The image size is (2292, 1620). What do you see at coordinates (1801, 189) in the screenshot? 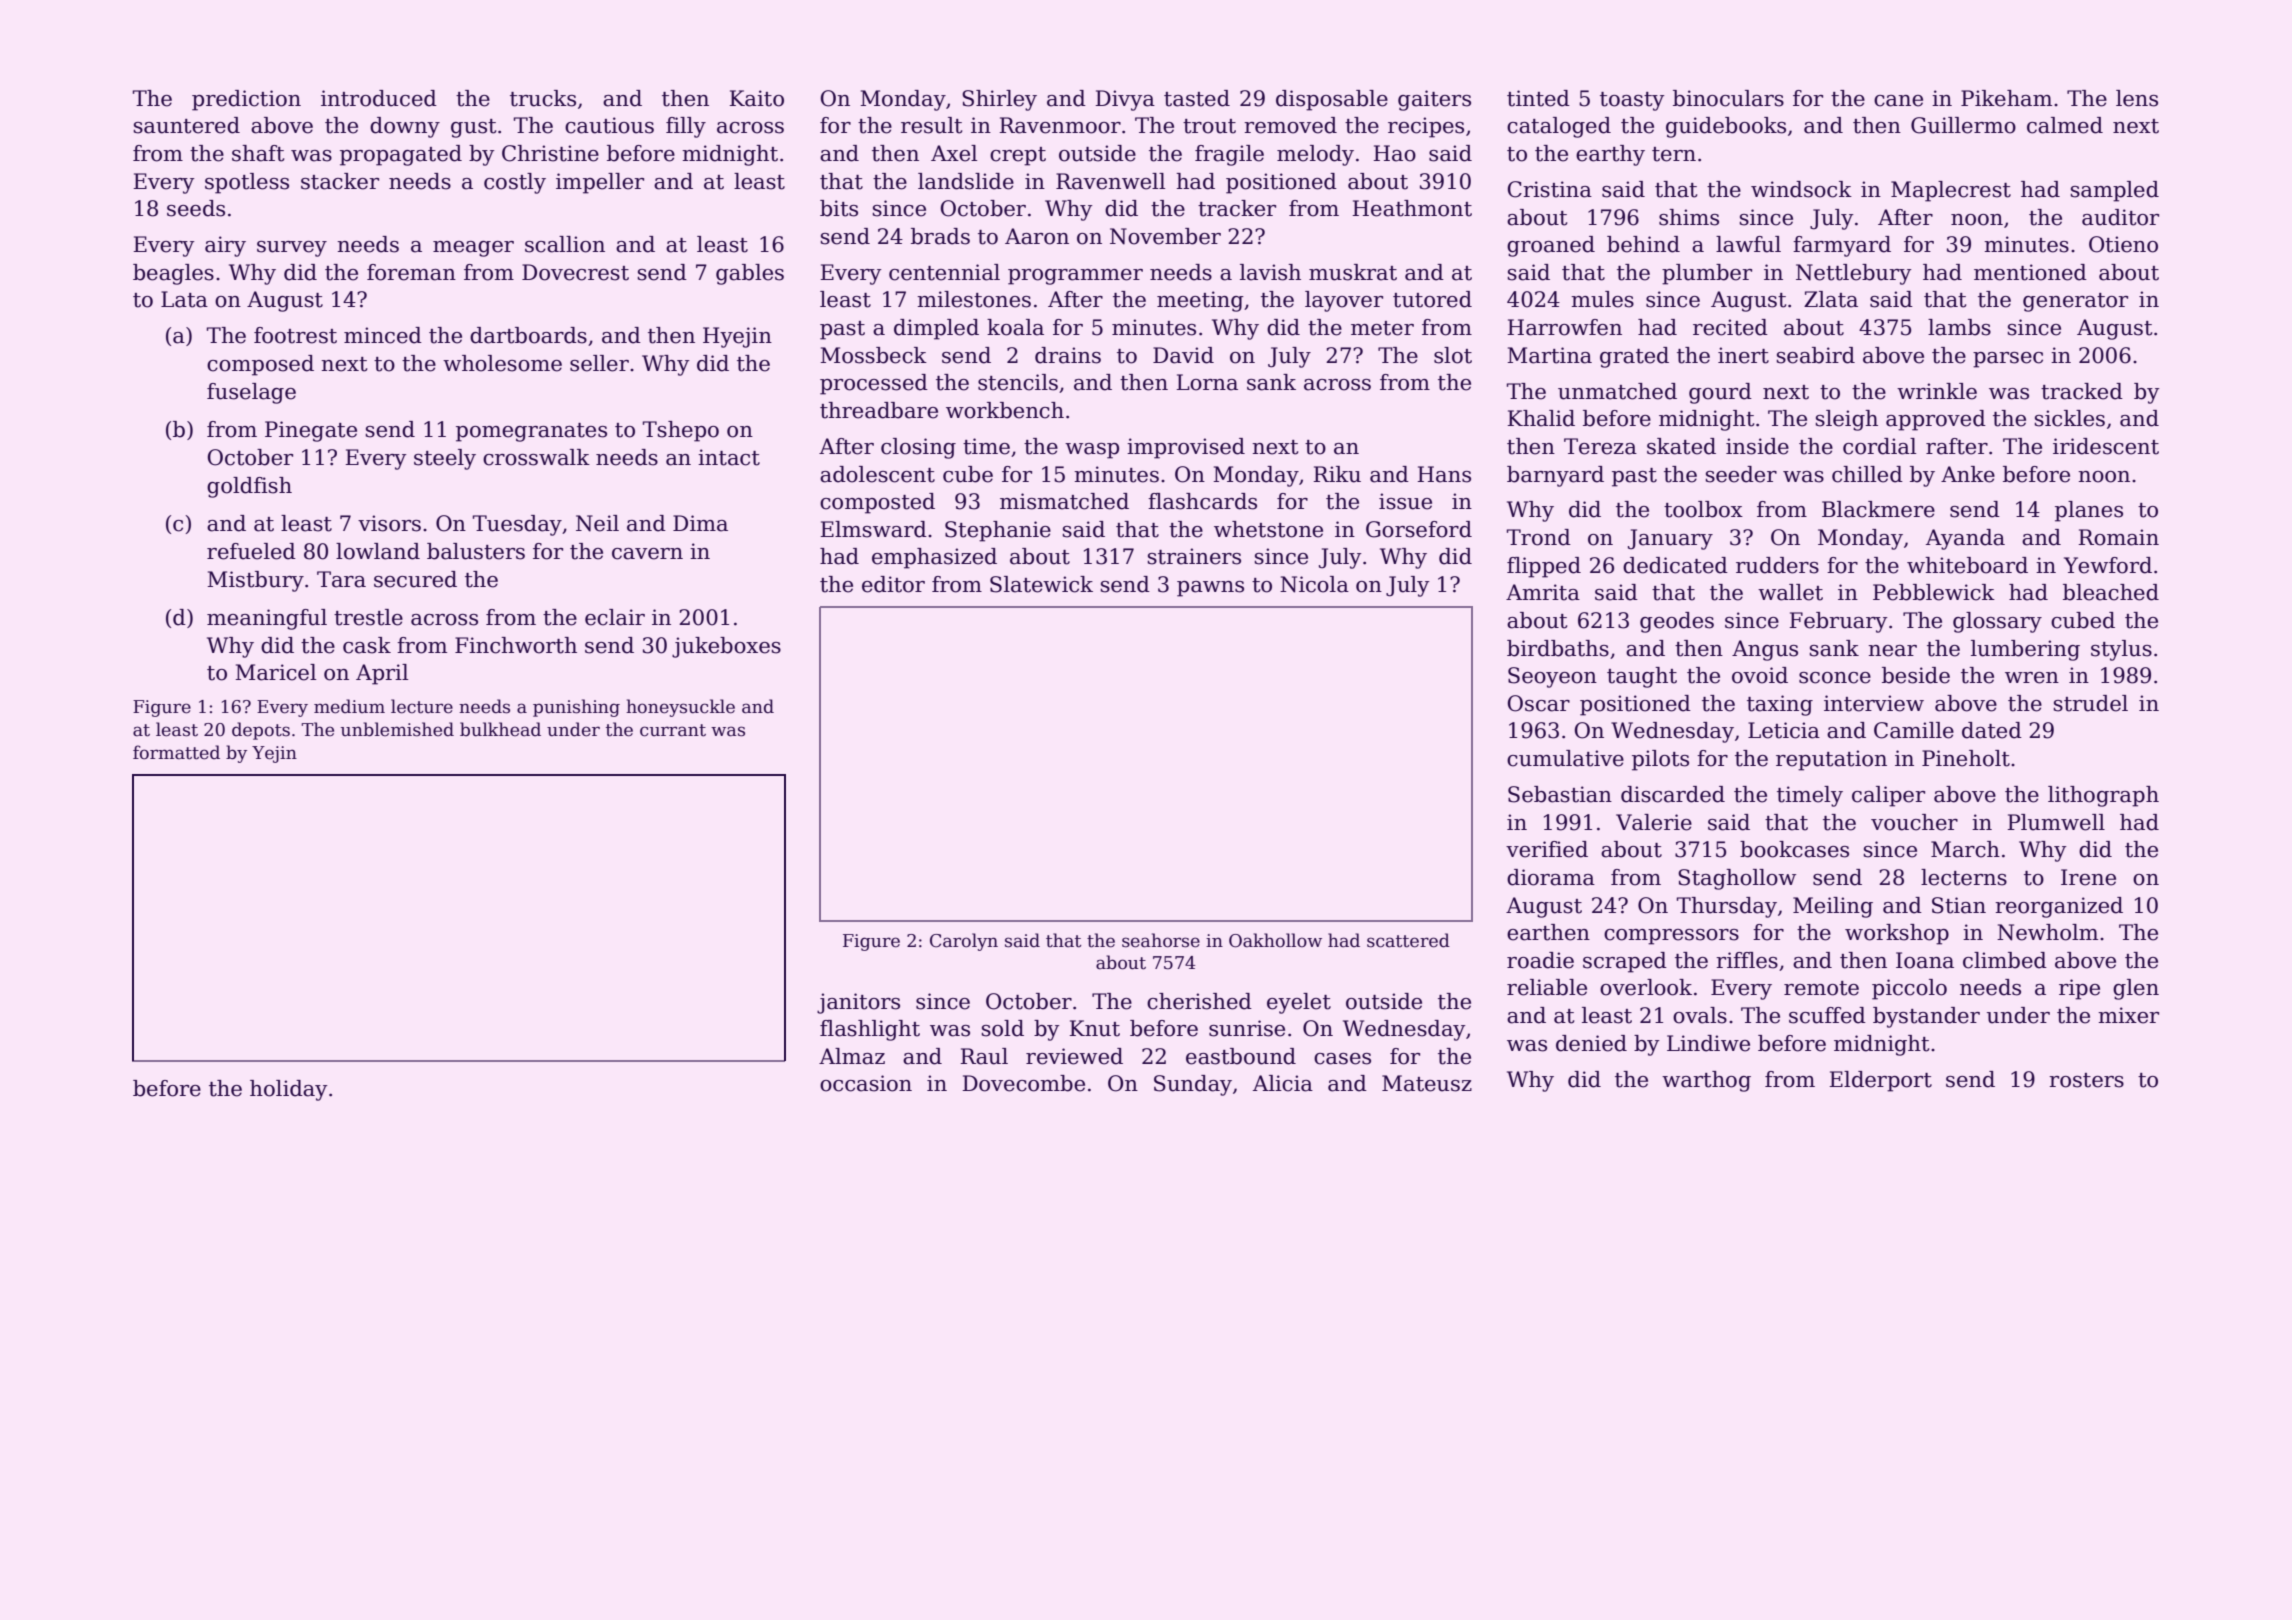
I see `windsock` at bounding box center [1801, 189].
